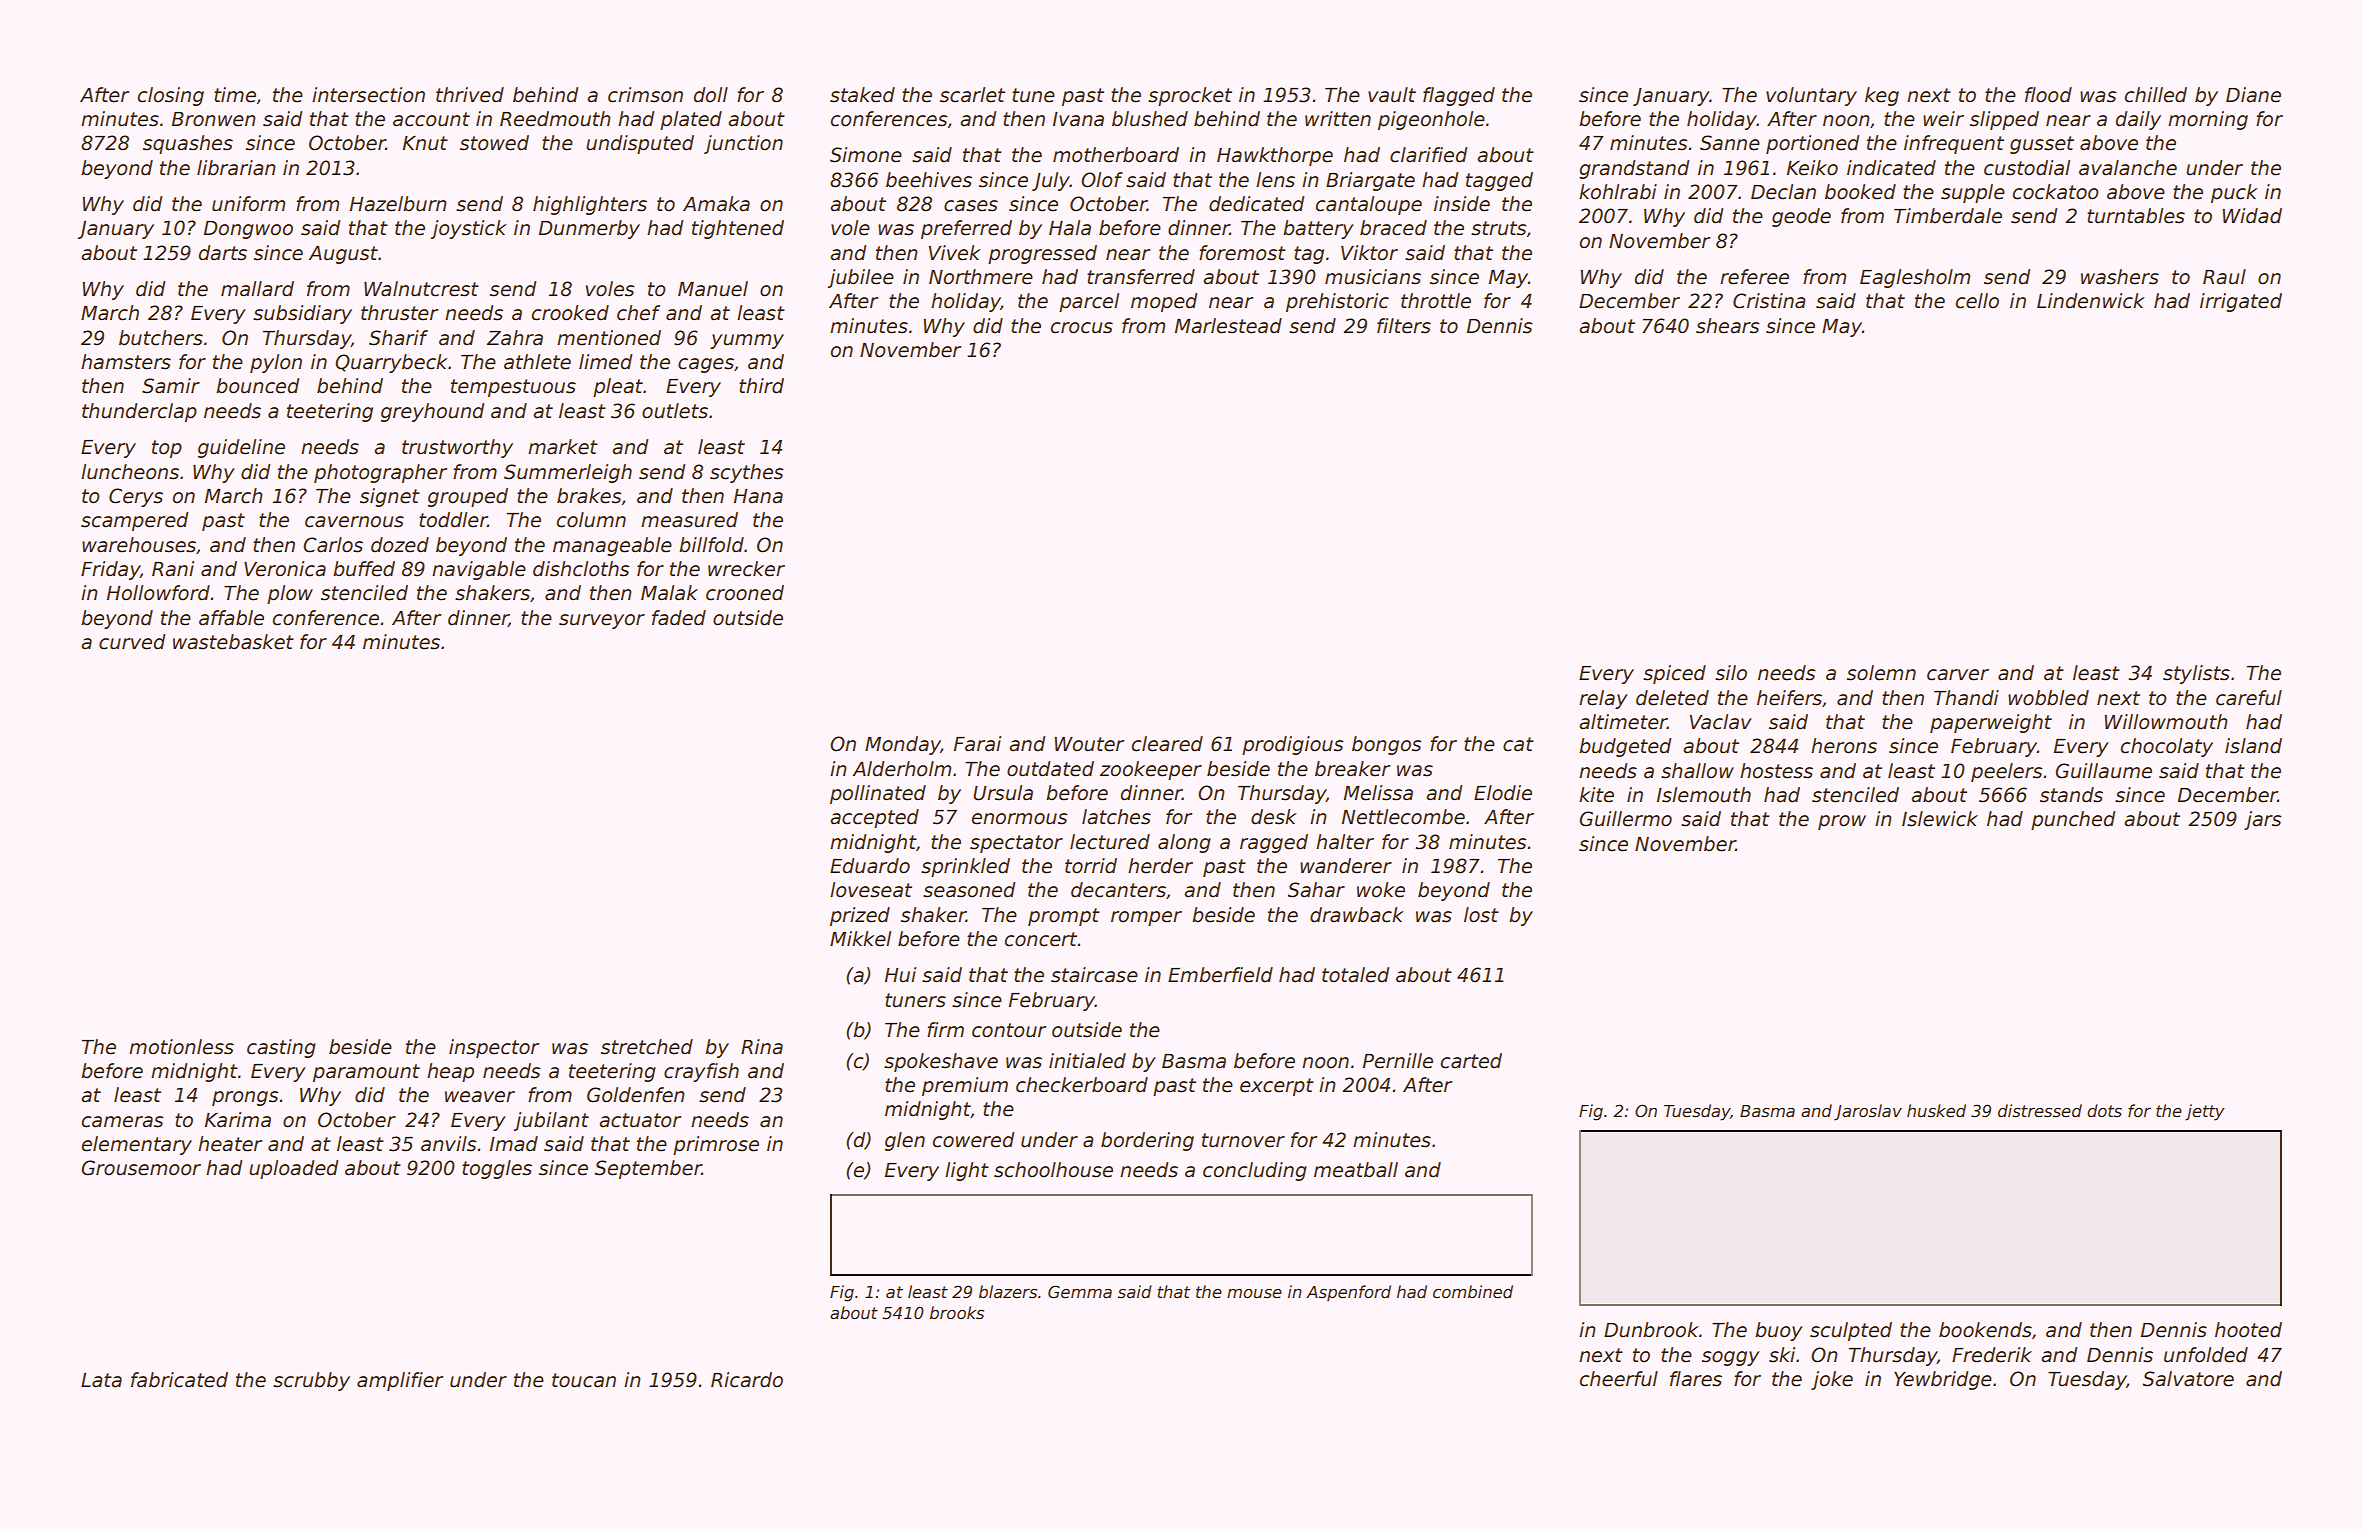 This document has width=2363, height=1529. What do you see at coordinates (2263, 820) in the document?
I see `jars` at bounding box center [2263, 820].
